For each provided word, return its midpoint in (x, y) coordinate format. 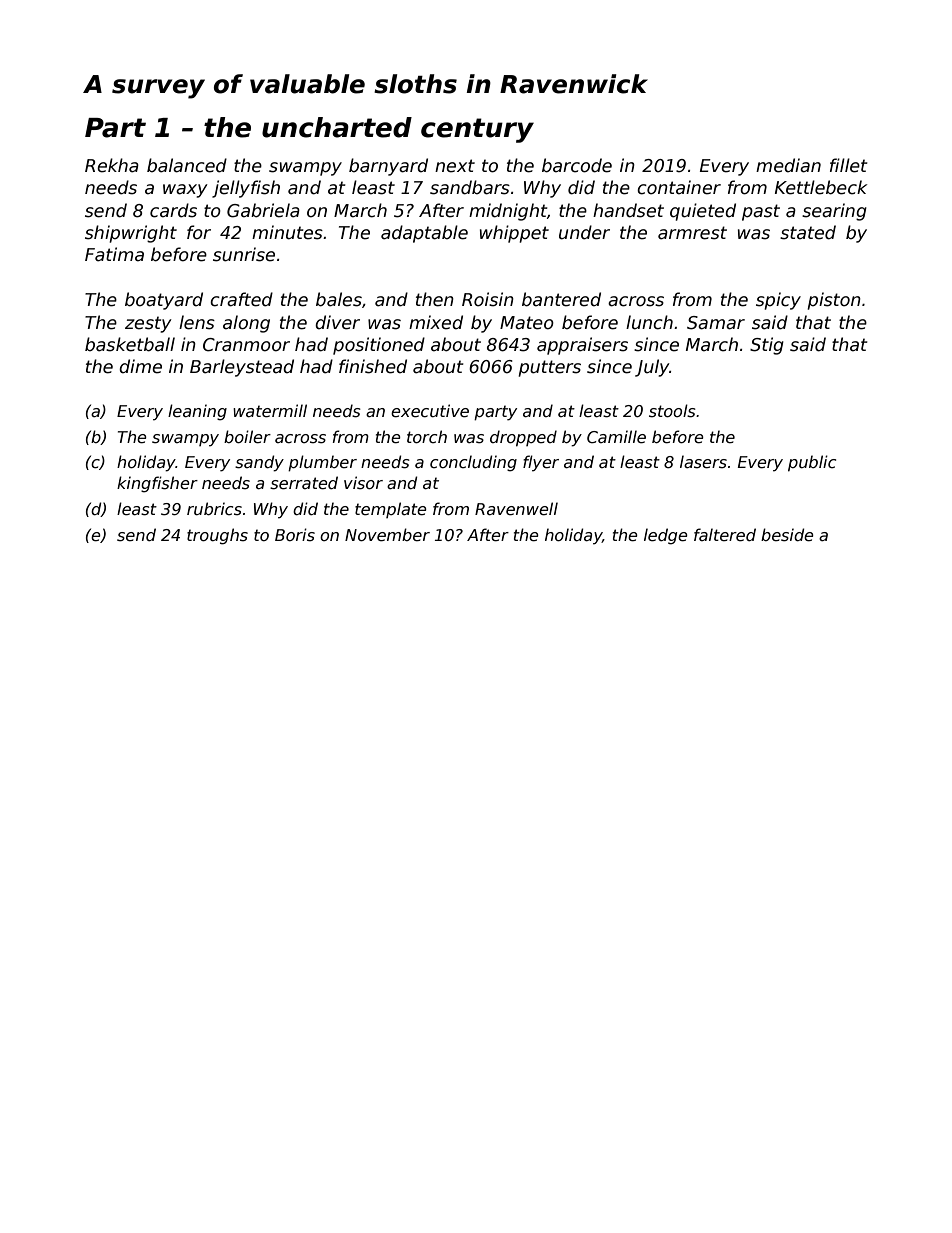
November (387, 535)
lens (197, 322)
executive (430, 411)
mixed (436, 322)
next (455, 166)
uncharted (337, 127)
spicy (778, 301)
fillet (848, 165)
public (812, 463)
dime (140, 366)
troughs (217, 536)
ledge (666, 536)
